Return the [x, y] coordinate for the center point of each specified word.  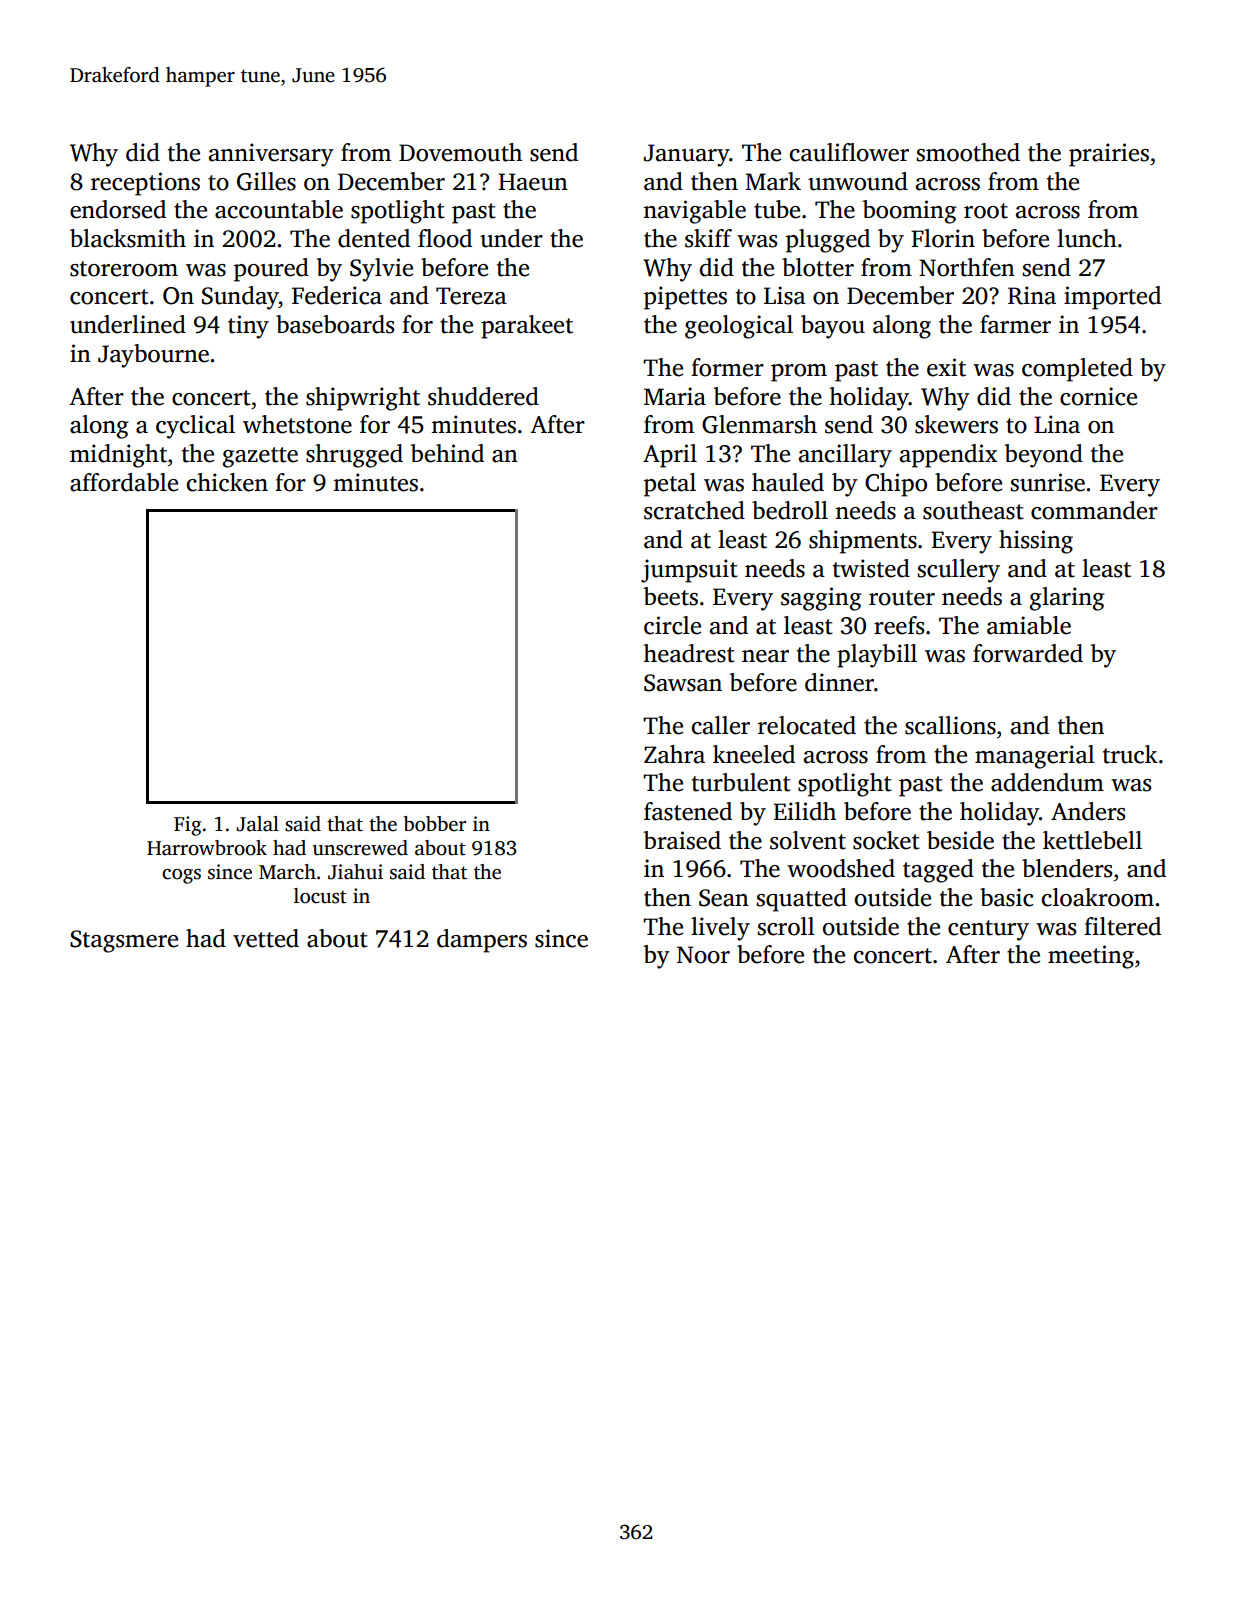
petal [670, 485]
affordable [124, 482]
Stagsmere [124, 941]
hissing [1036, 542]
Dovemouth [460, 152]
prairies [1109, 155]
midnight [118, 456]
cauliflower [849, 152]
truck [1130, 754]
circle [672, 625]
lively [720, 929]
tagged [938, 871]
